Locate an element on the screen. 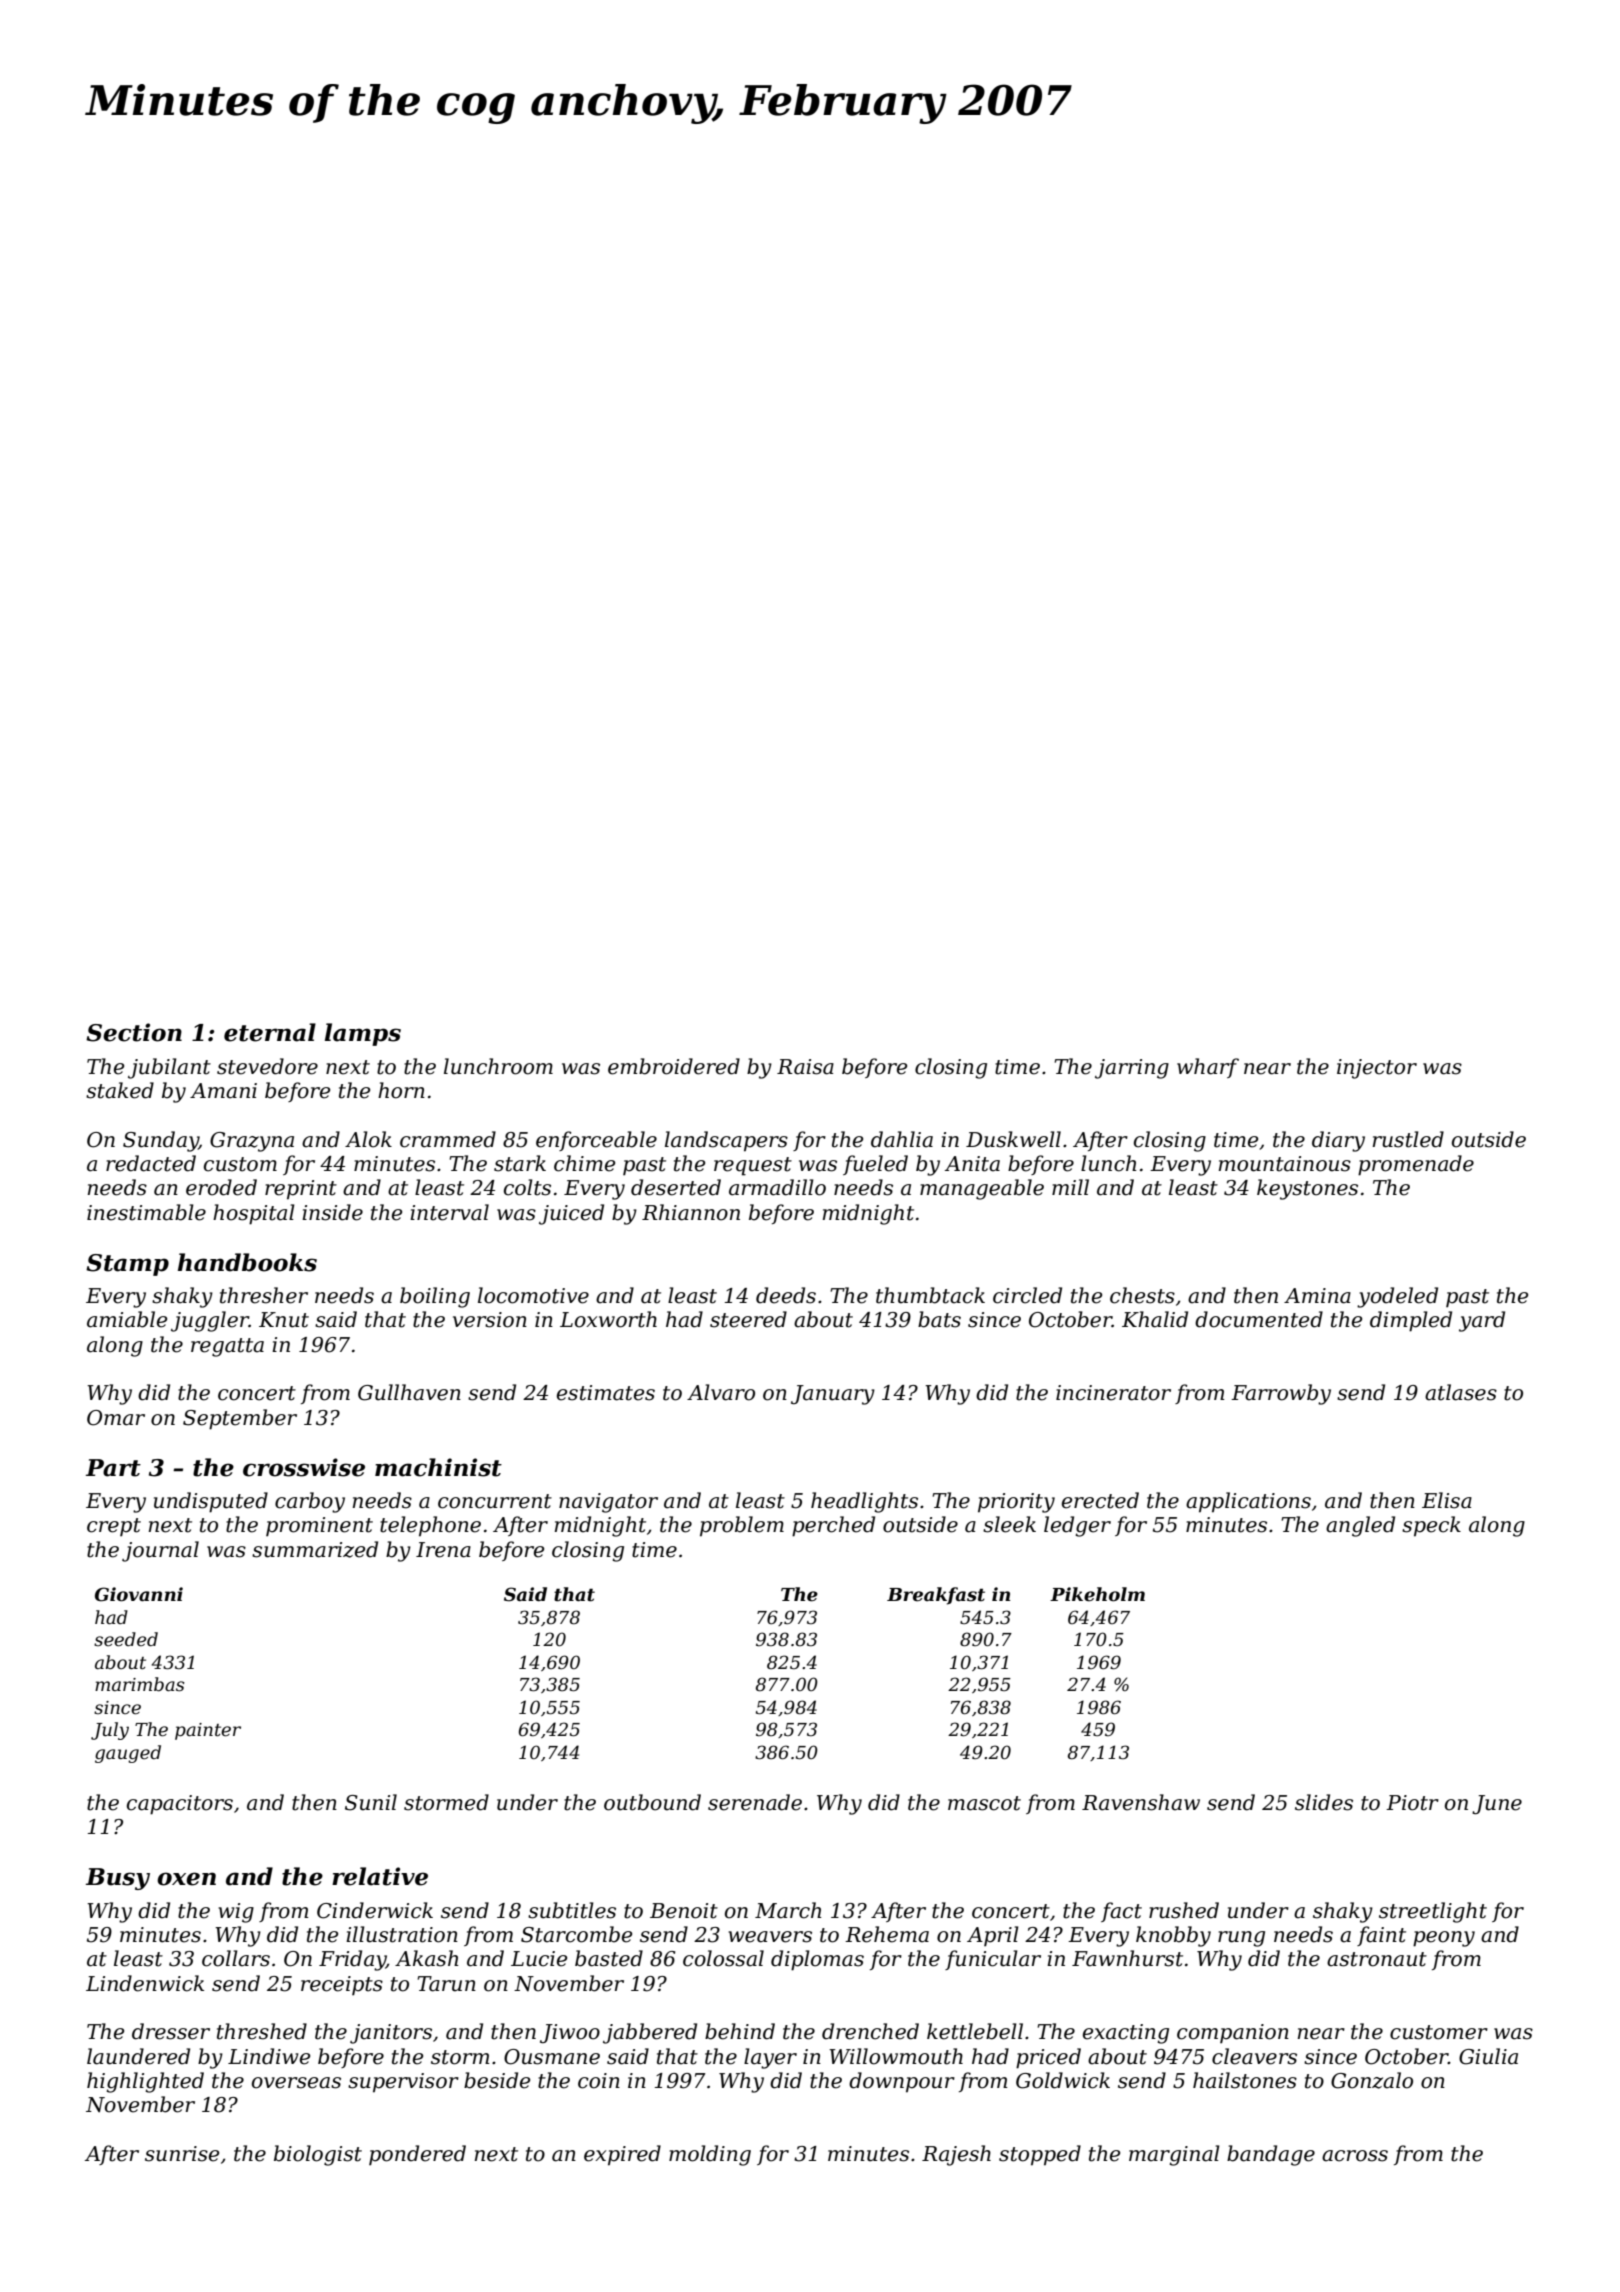 Image resolution: width=1620 pixels, height=2292 pixels. biologist is located at coordinates (318, 2155).
